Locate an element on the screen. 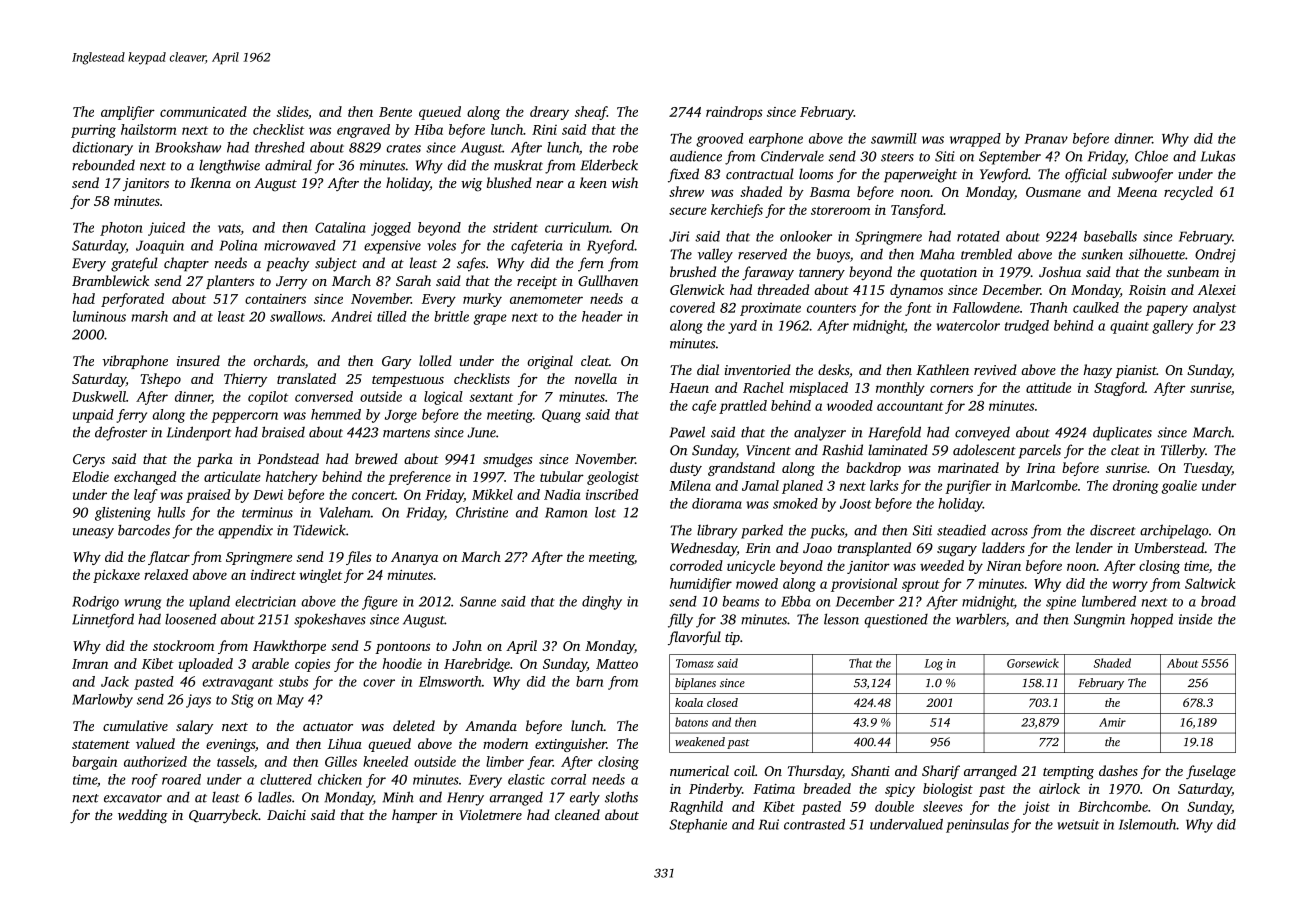  strident is located at coordinates (515, 227).
